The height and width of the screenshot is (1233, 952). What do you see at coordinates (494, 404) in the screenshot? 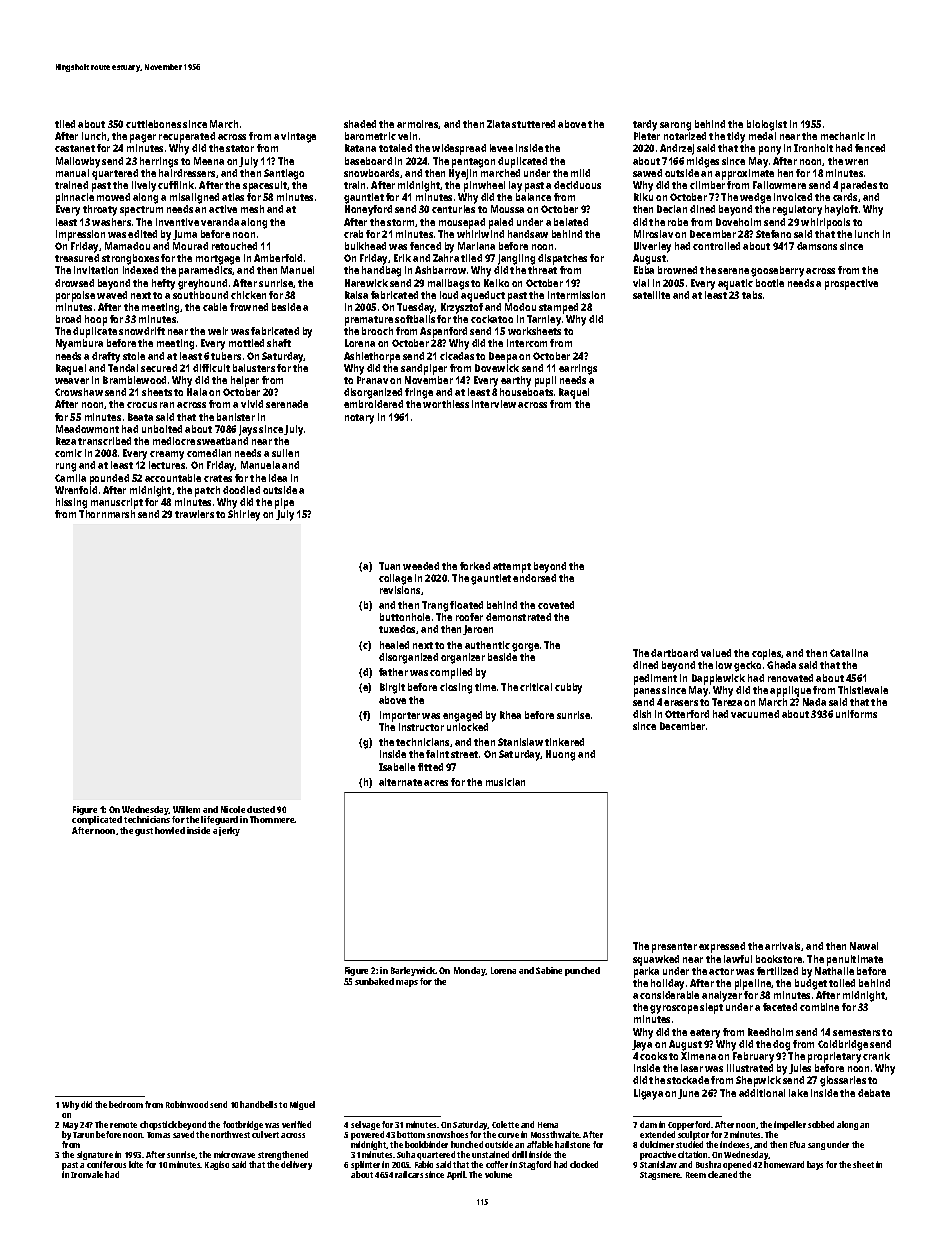
I see `interview` at bounding box center [494, 404].
